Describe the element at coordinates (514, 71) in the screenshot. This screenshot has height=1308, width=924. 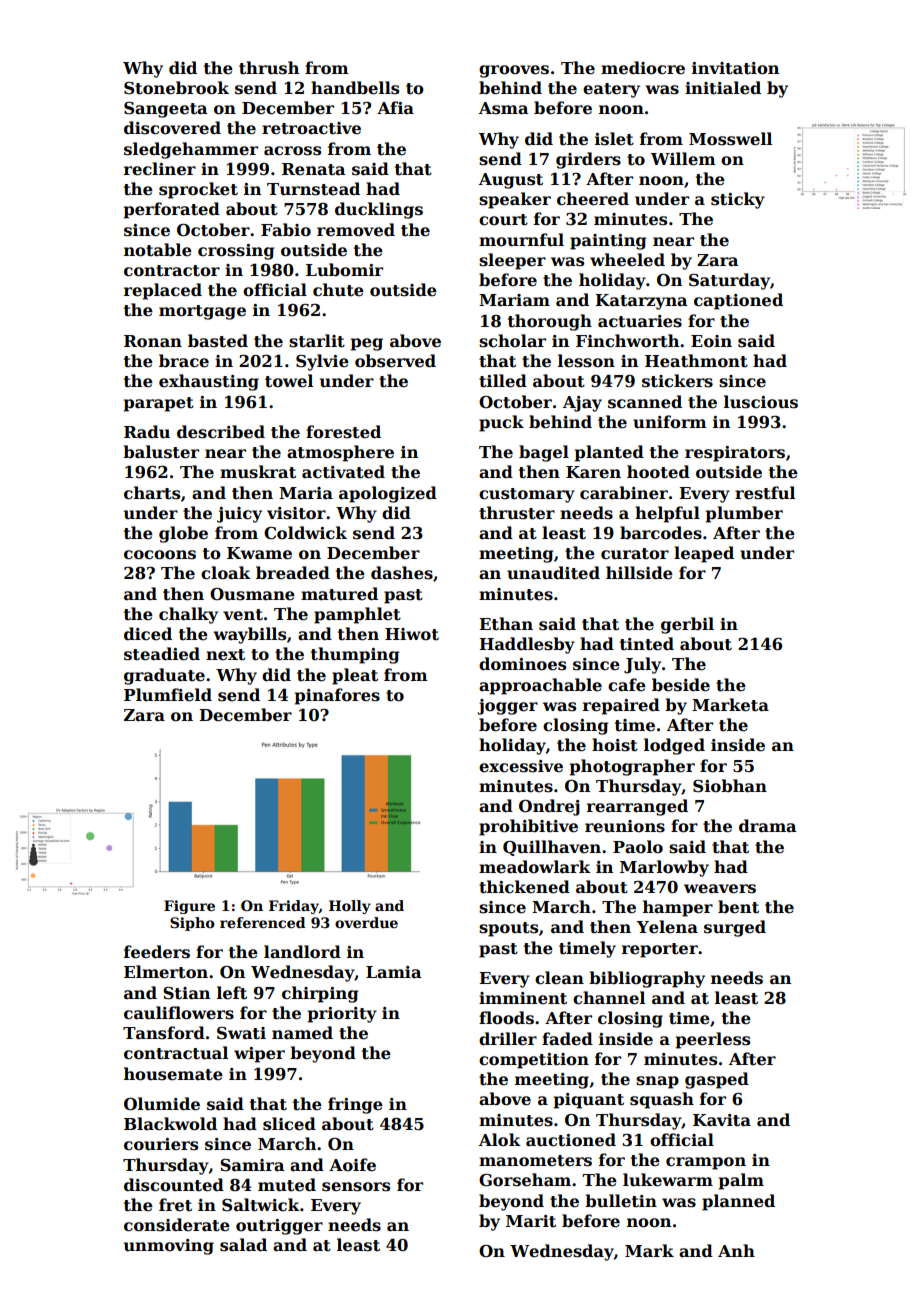
I see `grooves` at that location.
